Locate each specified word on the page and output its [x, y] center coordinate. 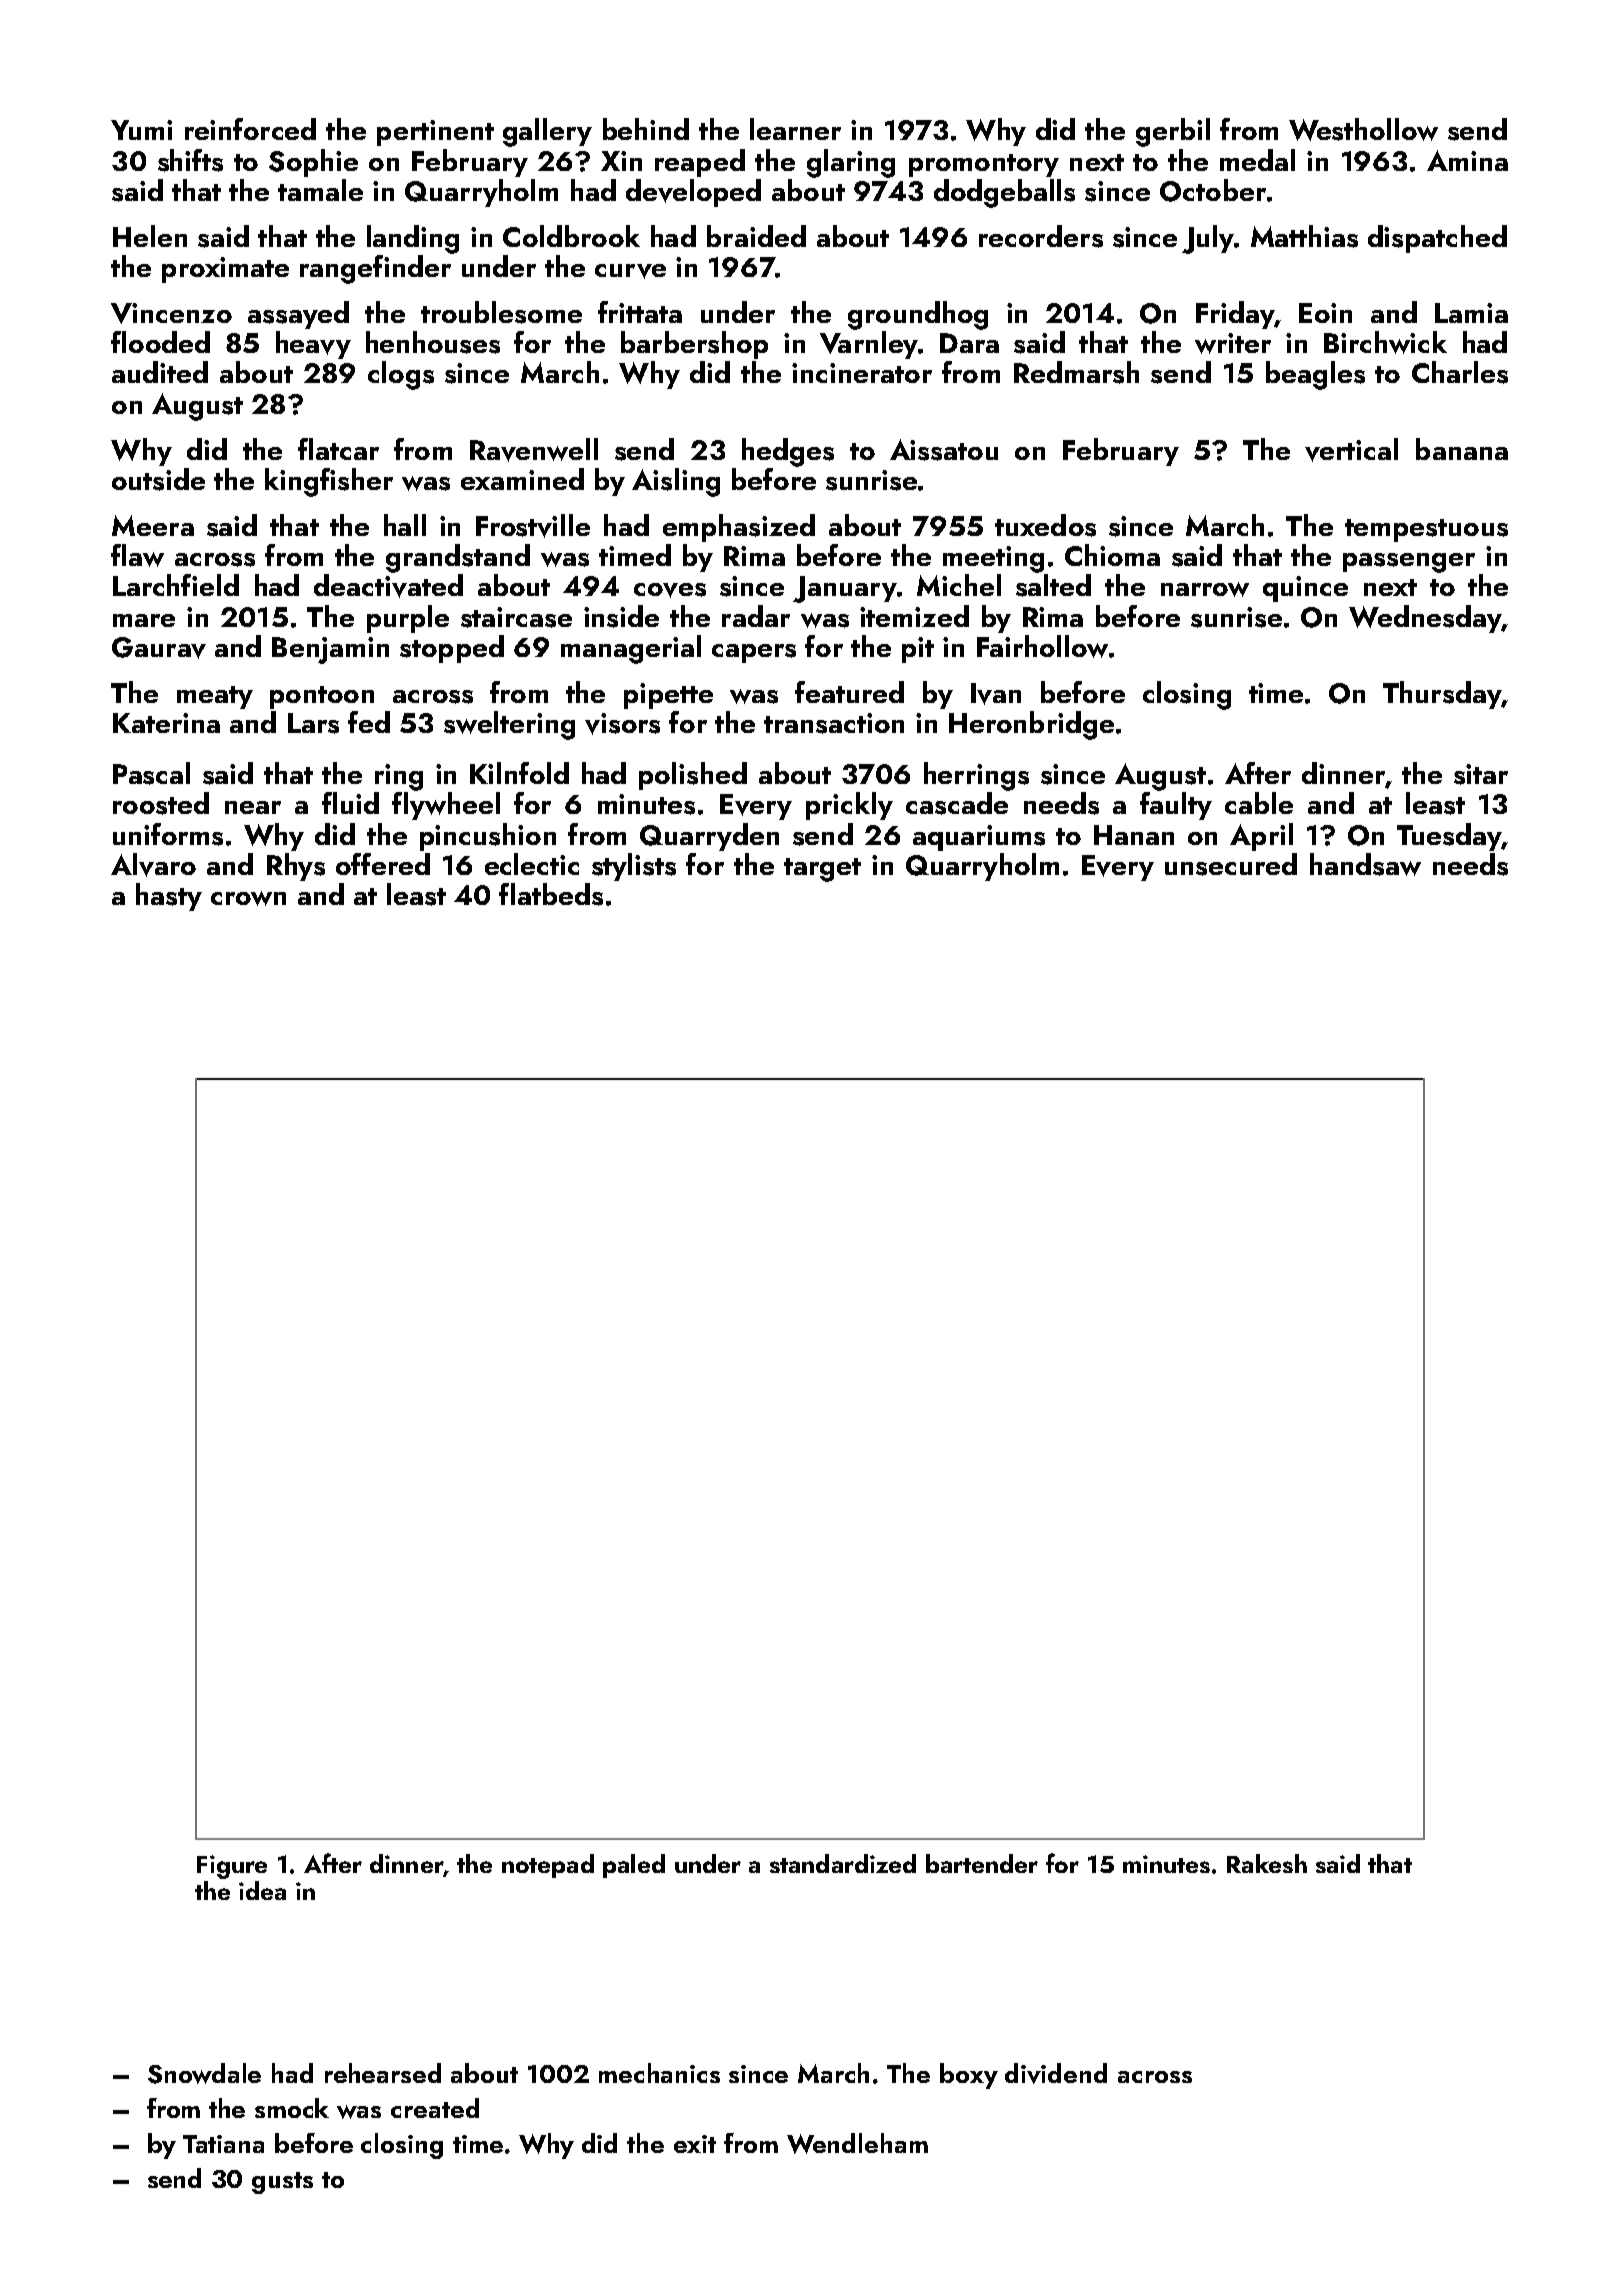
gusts [282, 2183]
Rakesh [1267, 1863]
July [1208, 239]
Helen [150, 236]
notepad [548, 1866]
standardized [843, 1863]
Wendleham [857, 2143]
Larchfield [176, 585]
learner [795, 129]
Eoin [1325, 313]
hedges [788, 452]
